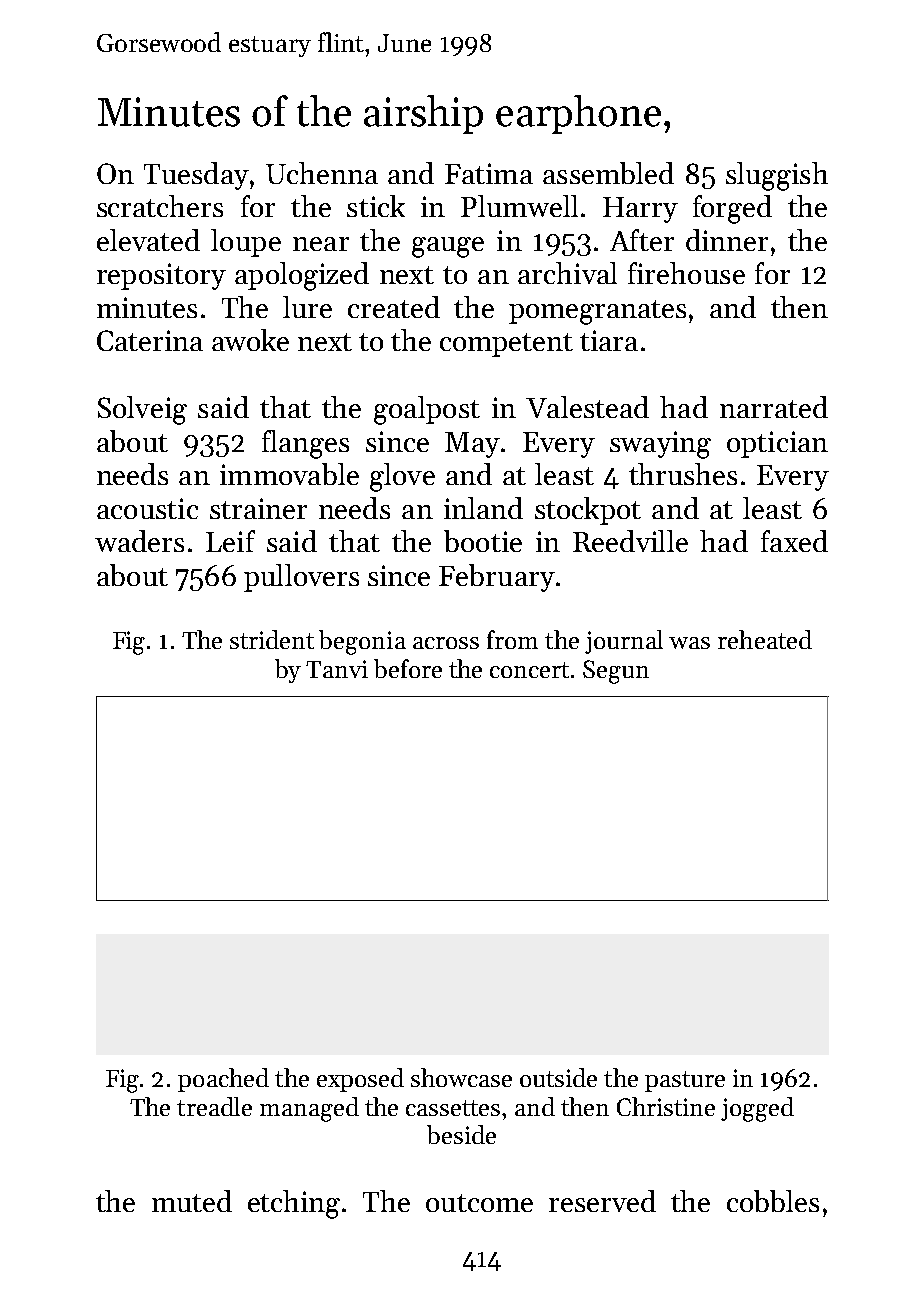  Describe the element at coordinates (448, 247) in the document. I see `gauge` at that location.
